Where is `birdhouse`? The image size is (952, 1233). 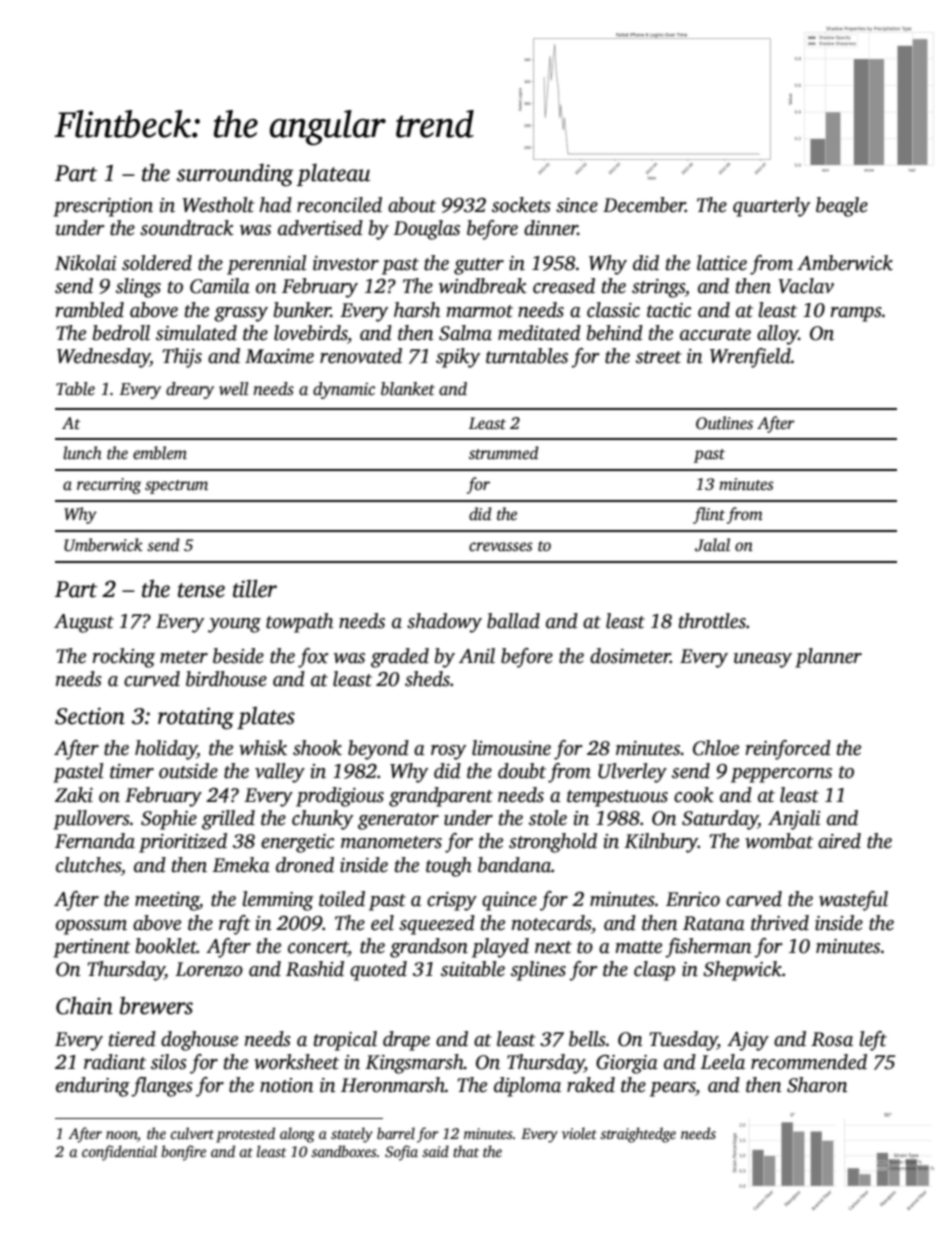
birdhouse is located at coordinates (226, 679).
